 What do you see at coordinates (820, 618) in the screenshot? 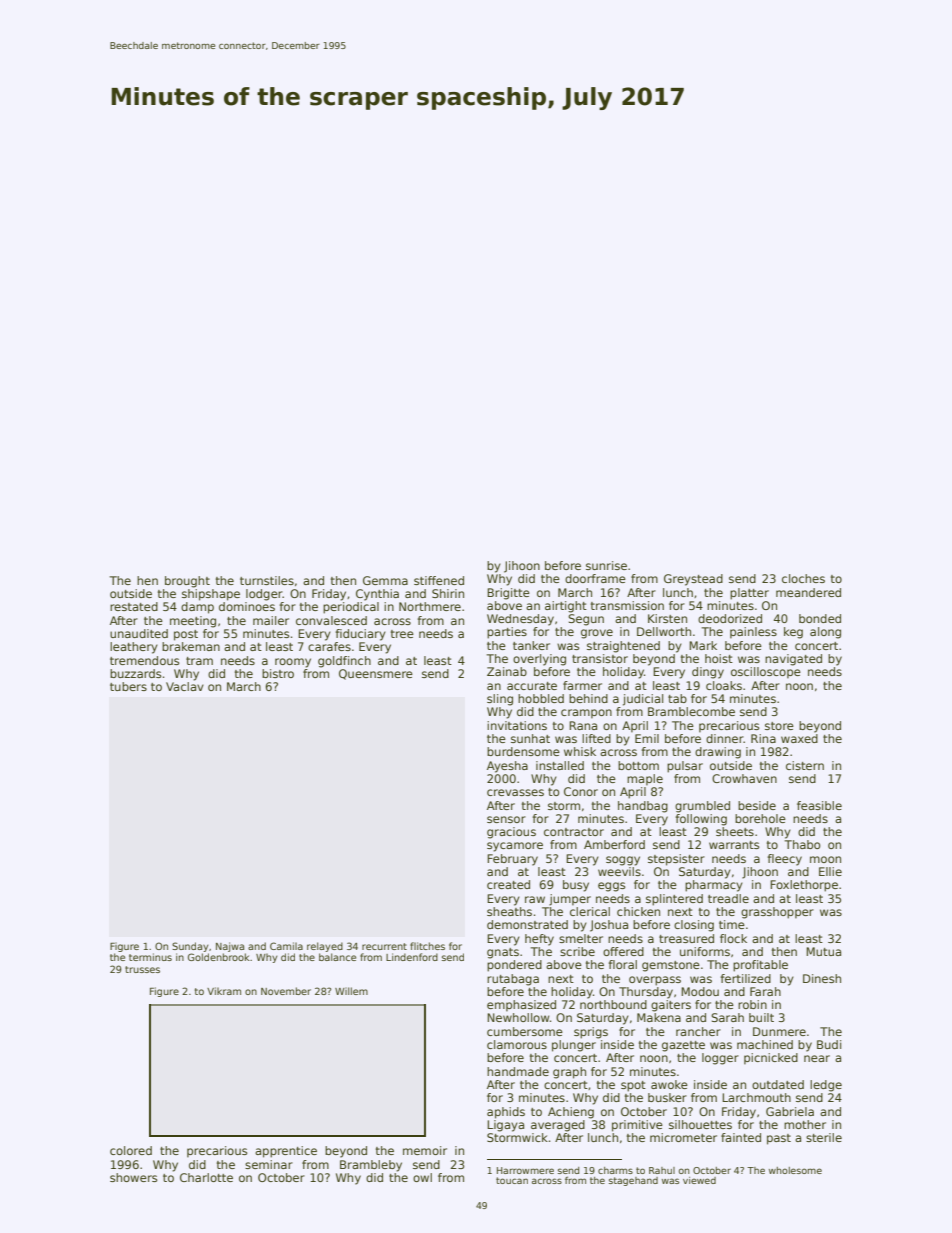
I see `bonded` at bounding box center [820, 618].
